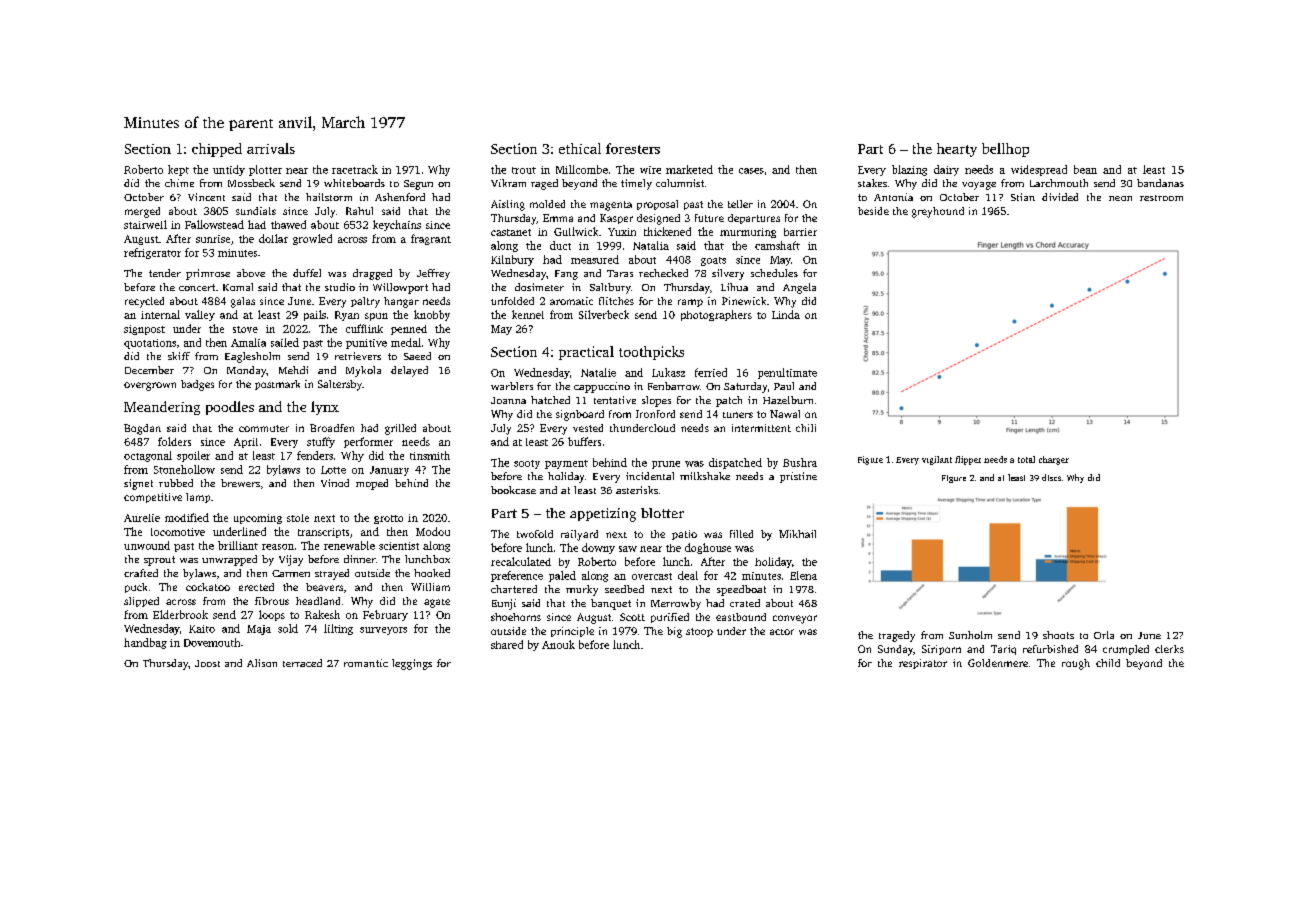  What do you see at coordinates (1104, 635) in the screenshot?
I see `Orla` at bounding box center [1104, 635].
